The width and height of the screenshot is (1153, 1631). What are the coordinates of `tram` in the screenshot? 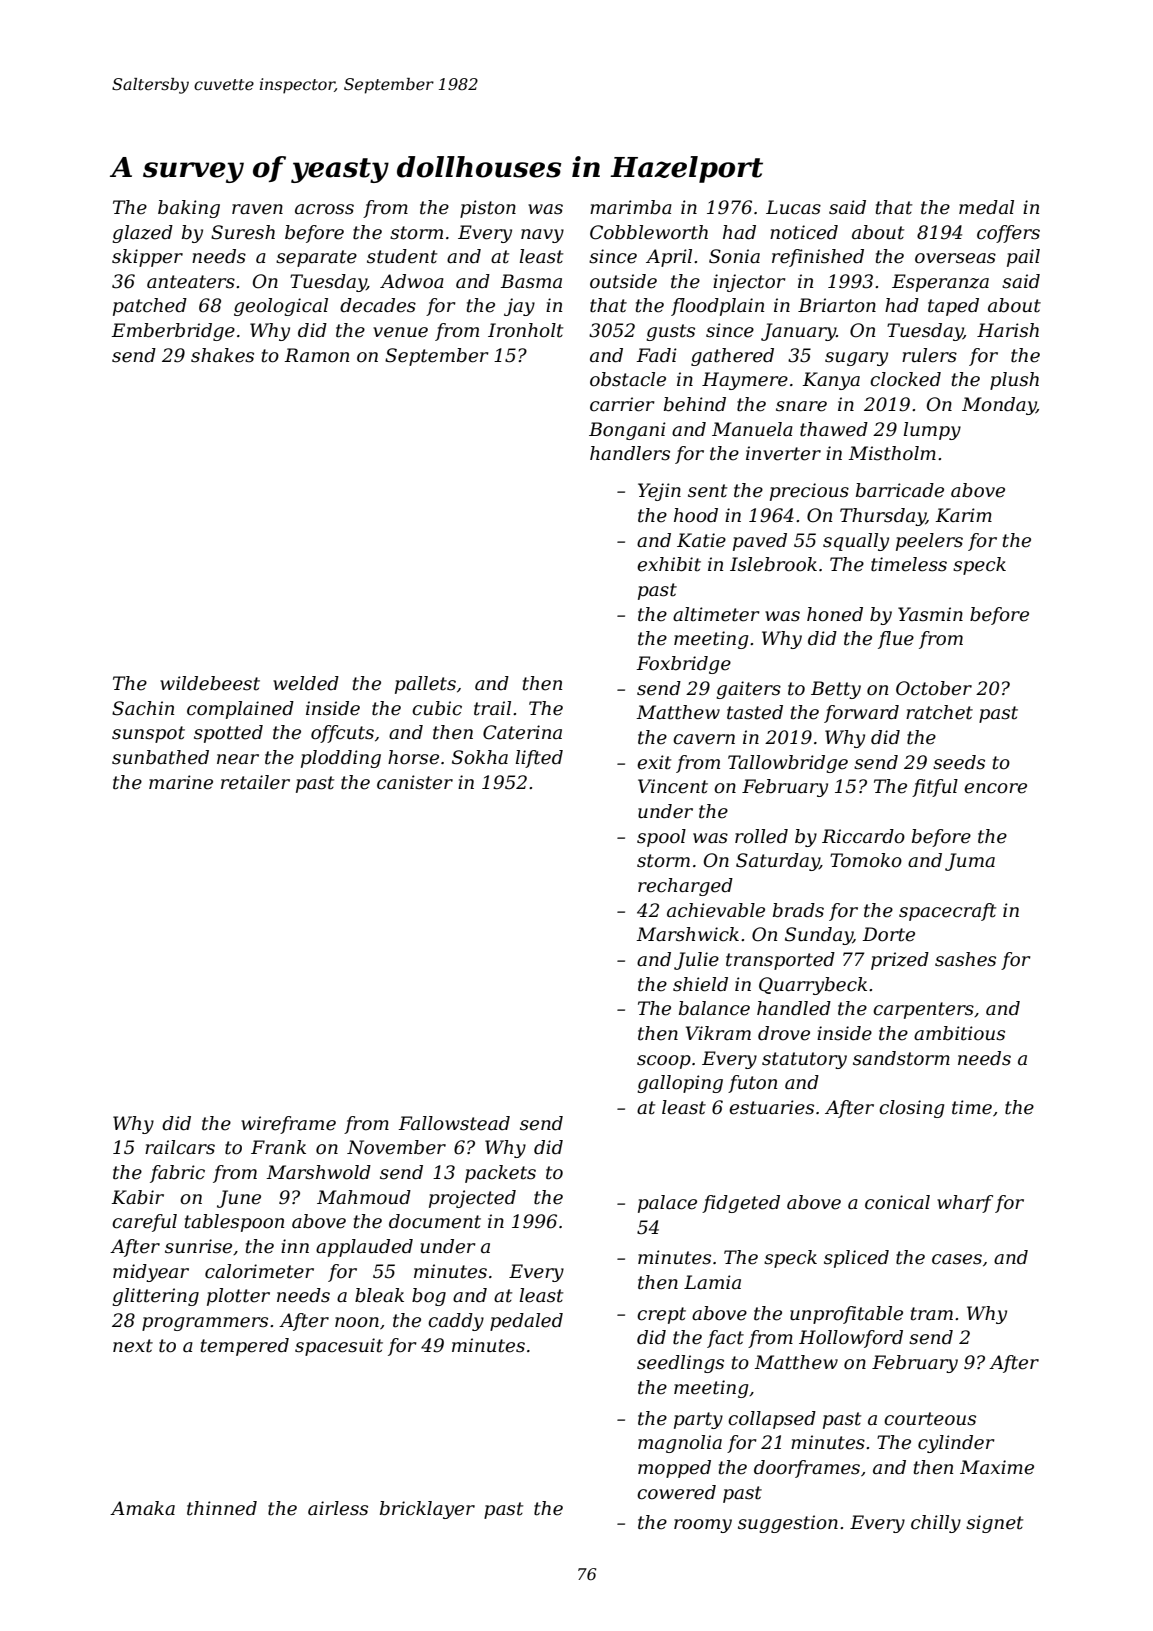 It's located at (932, 1313).
